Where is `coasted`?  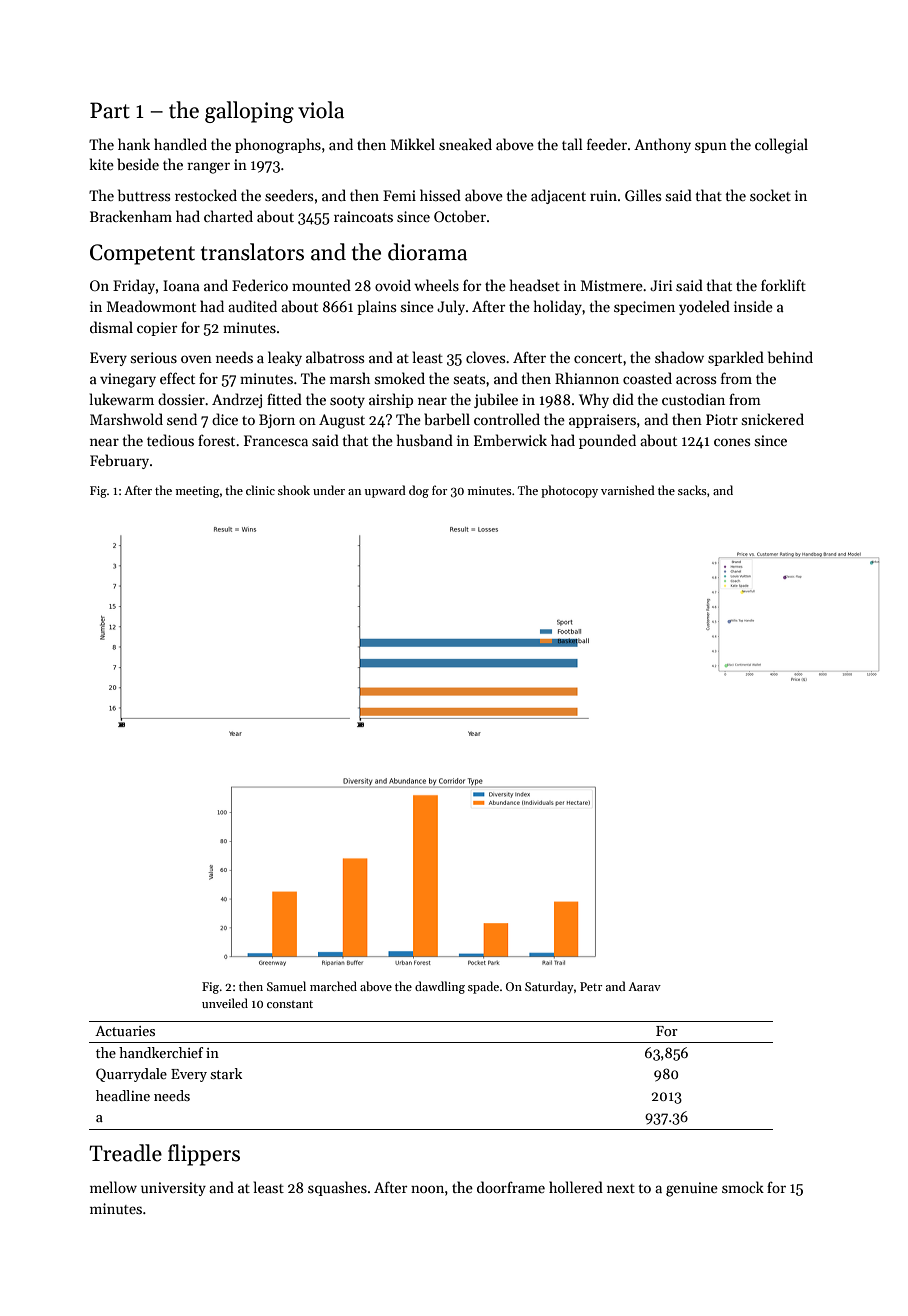 coasted is located at coordinates (647, 378).
